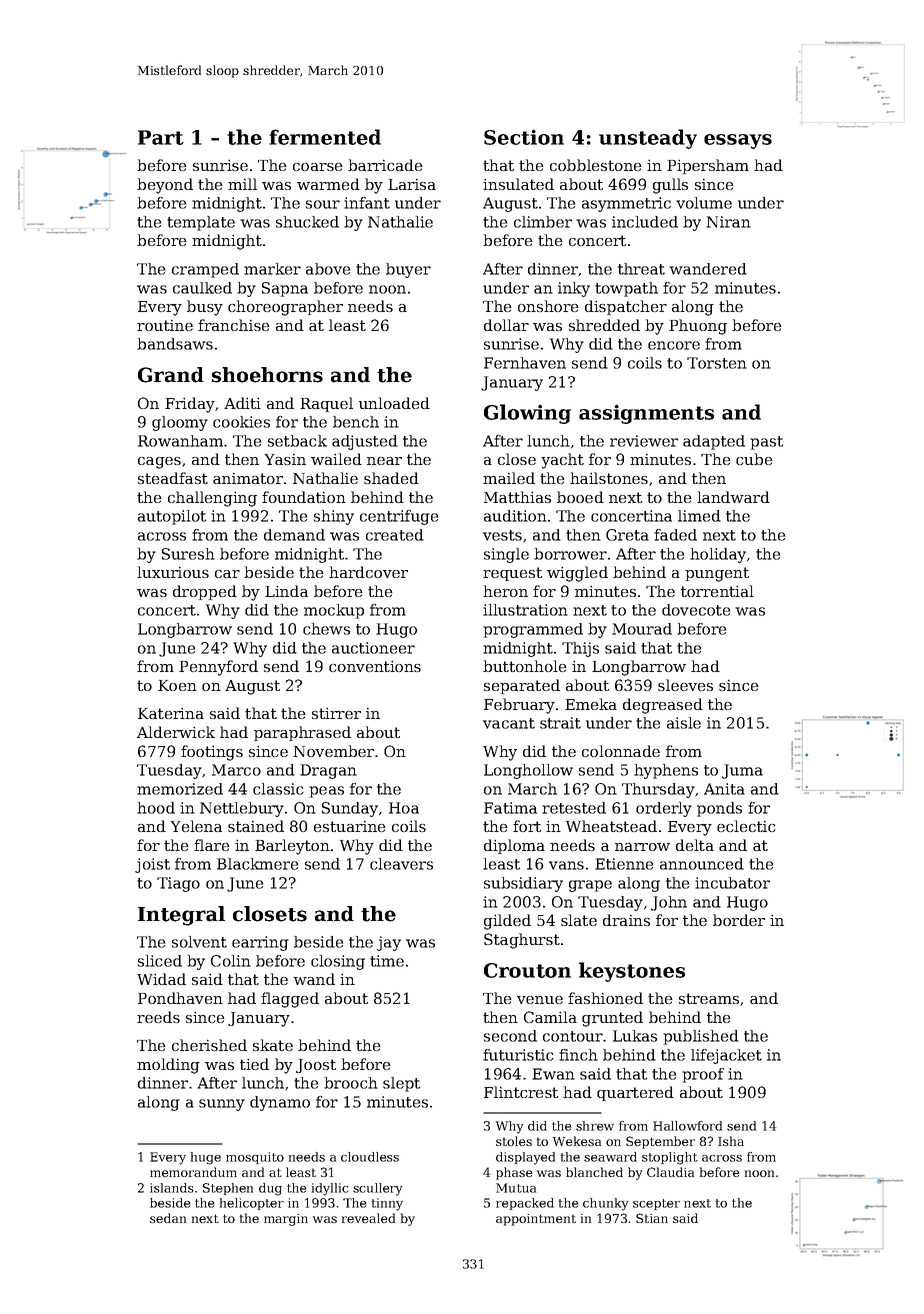 The height and width of the screenshot is (1314, 924). What do you see at coordinates (412, 184) in the screenshot?
I see `Larisa` at bounding box center [412, 184].
